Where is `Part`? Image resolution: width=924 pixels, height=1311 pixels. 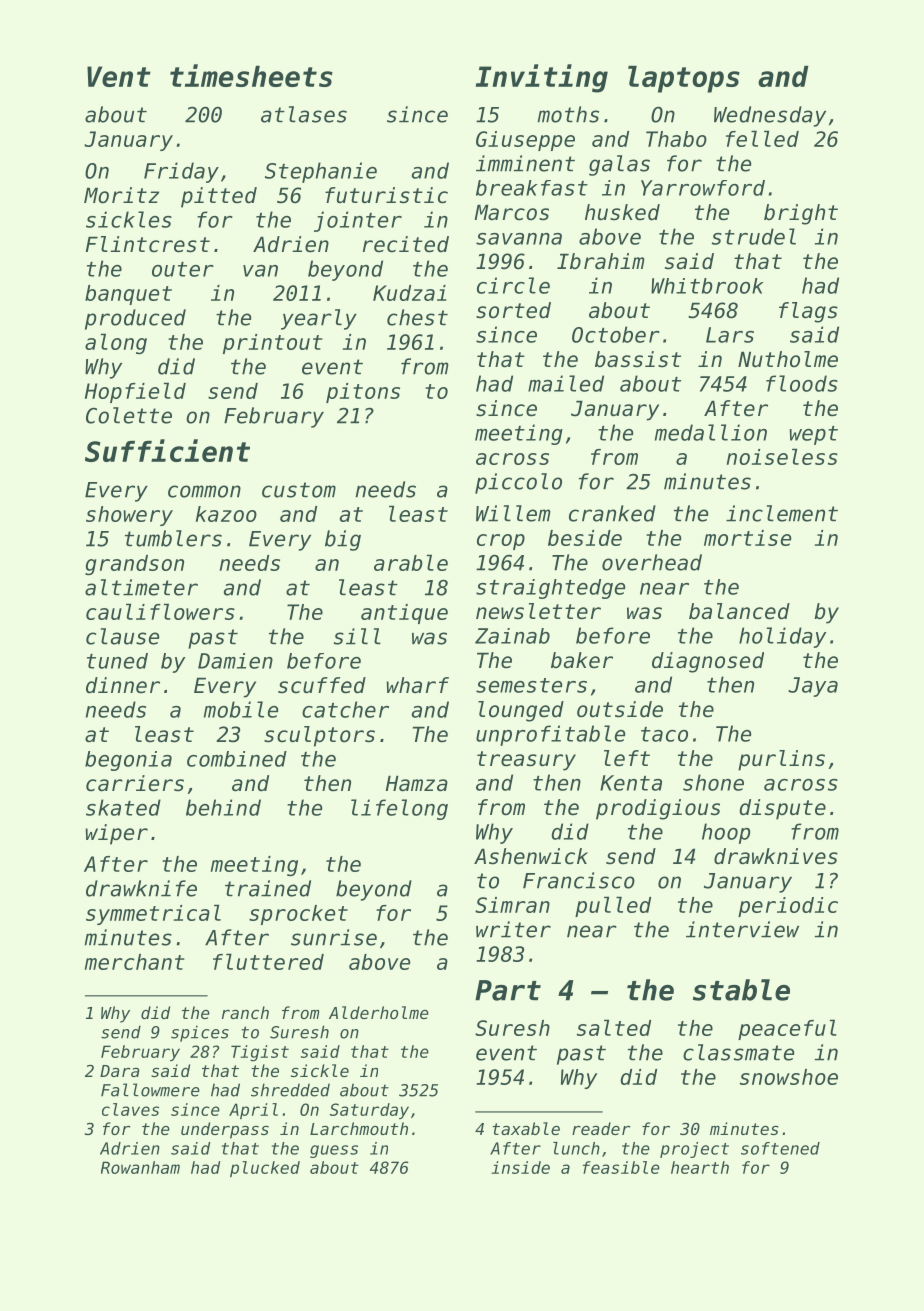
Part is located at coordinates (508, 990).
